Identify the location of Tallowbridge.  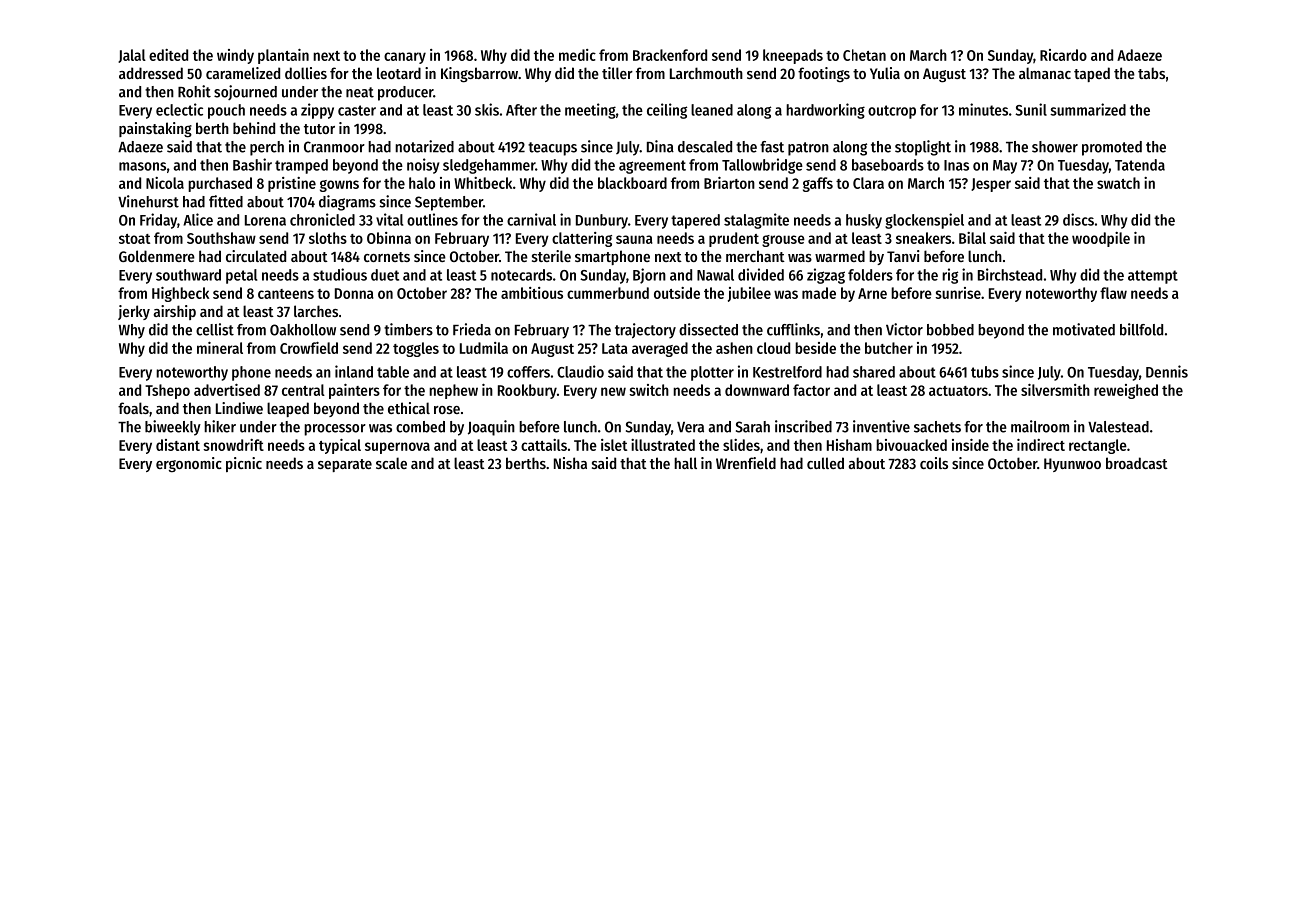
(762, 166).
